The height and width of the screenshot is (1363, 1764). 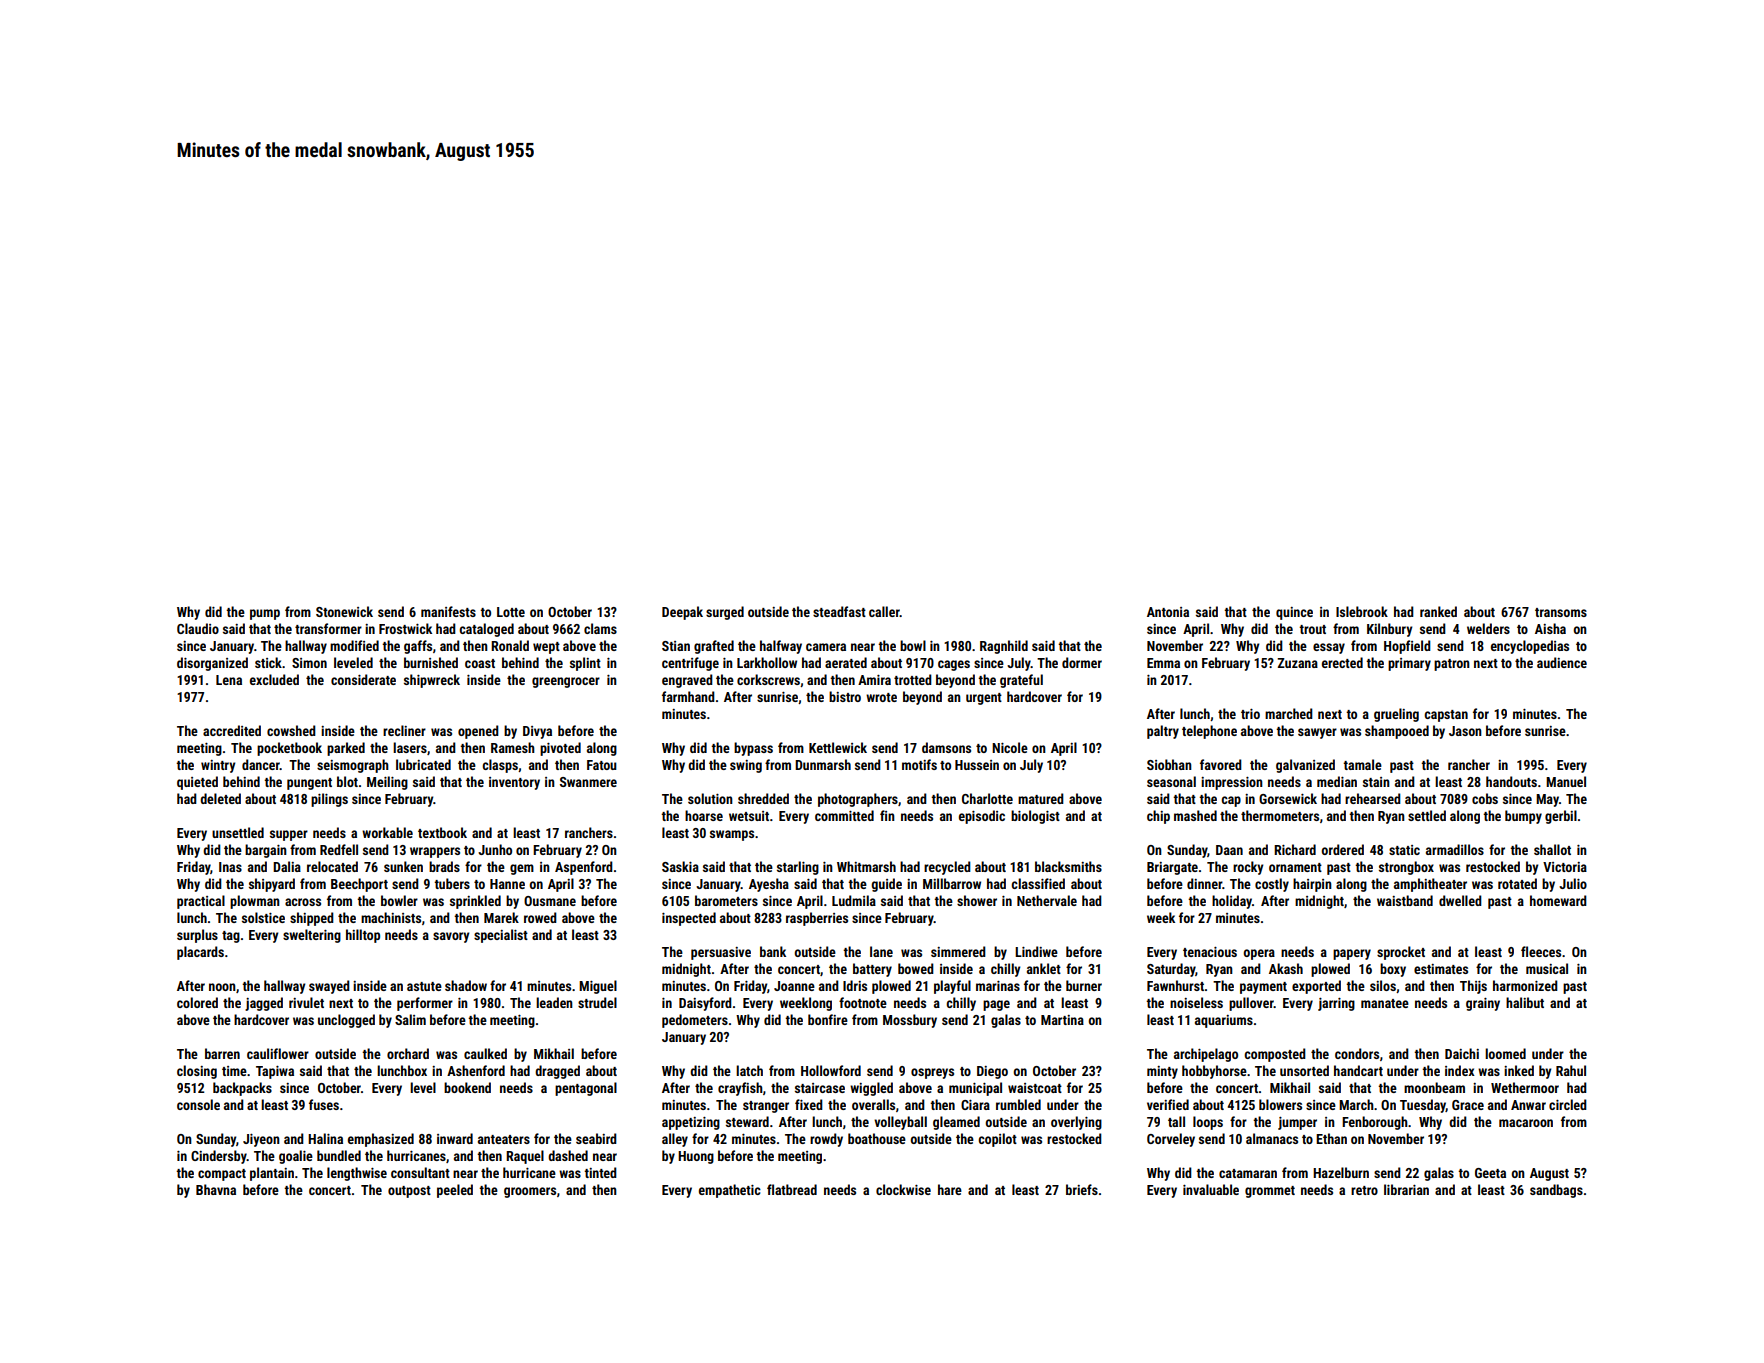 What do you see at coordinates (884, 611) in the screenshot?
I see `caller` at bounding box center [884, 611].
